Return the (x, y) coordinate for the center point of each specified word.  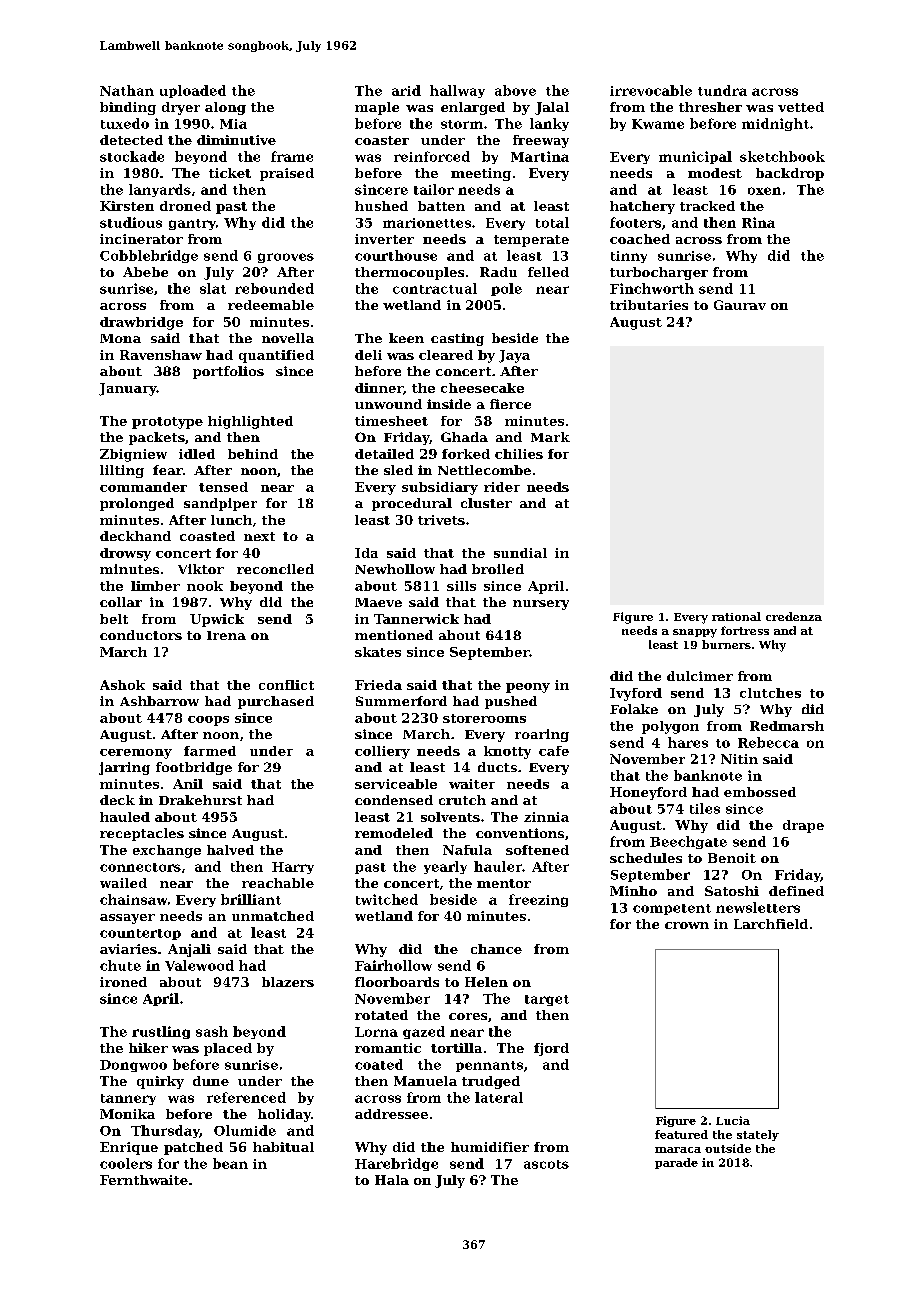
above (515, 90)
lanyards (160, 190)
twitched (387, 899)
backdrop (790, 174)
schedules (646, 858)
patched (193, 1148)
